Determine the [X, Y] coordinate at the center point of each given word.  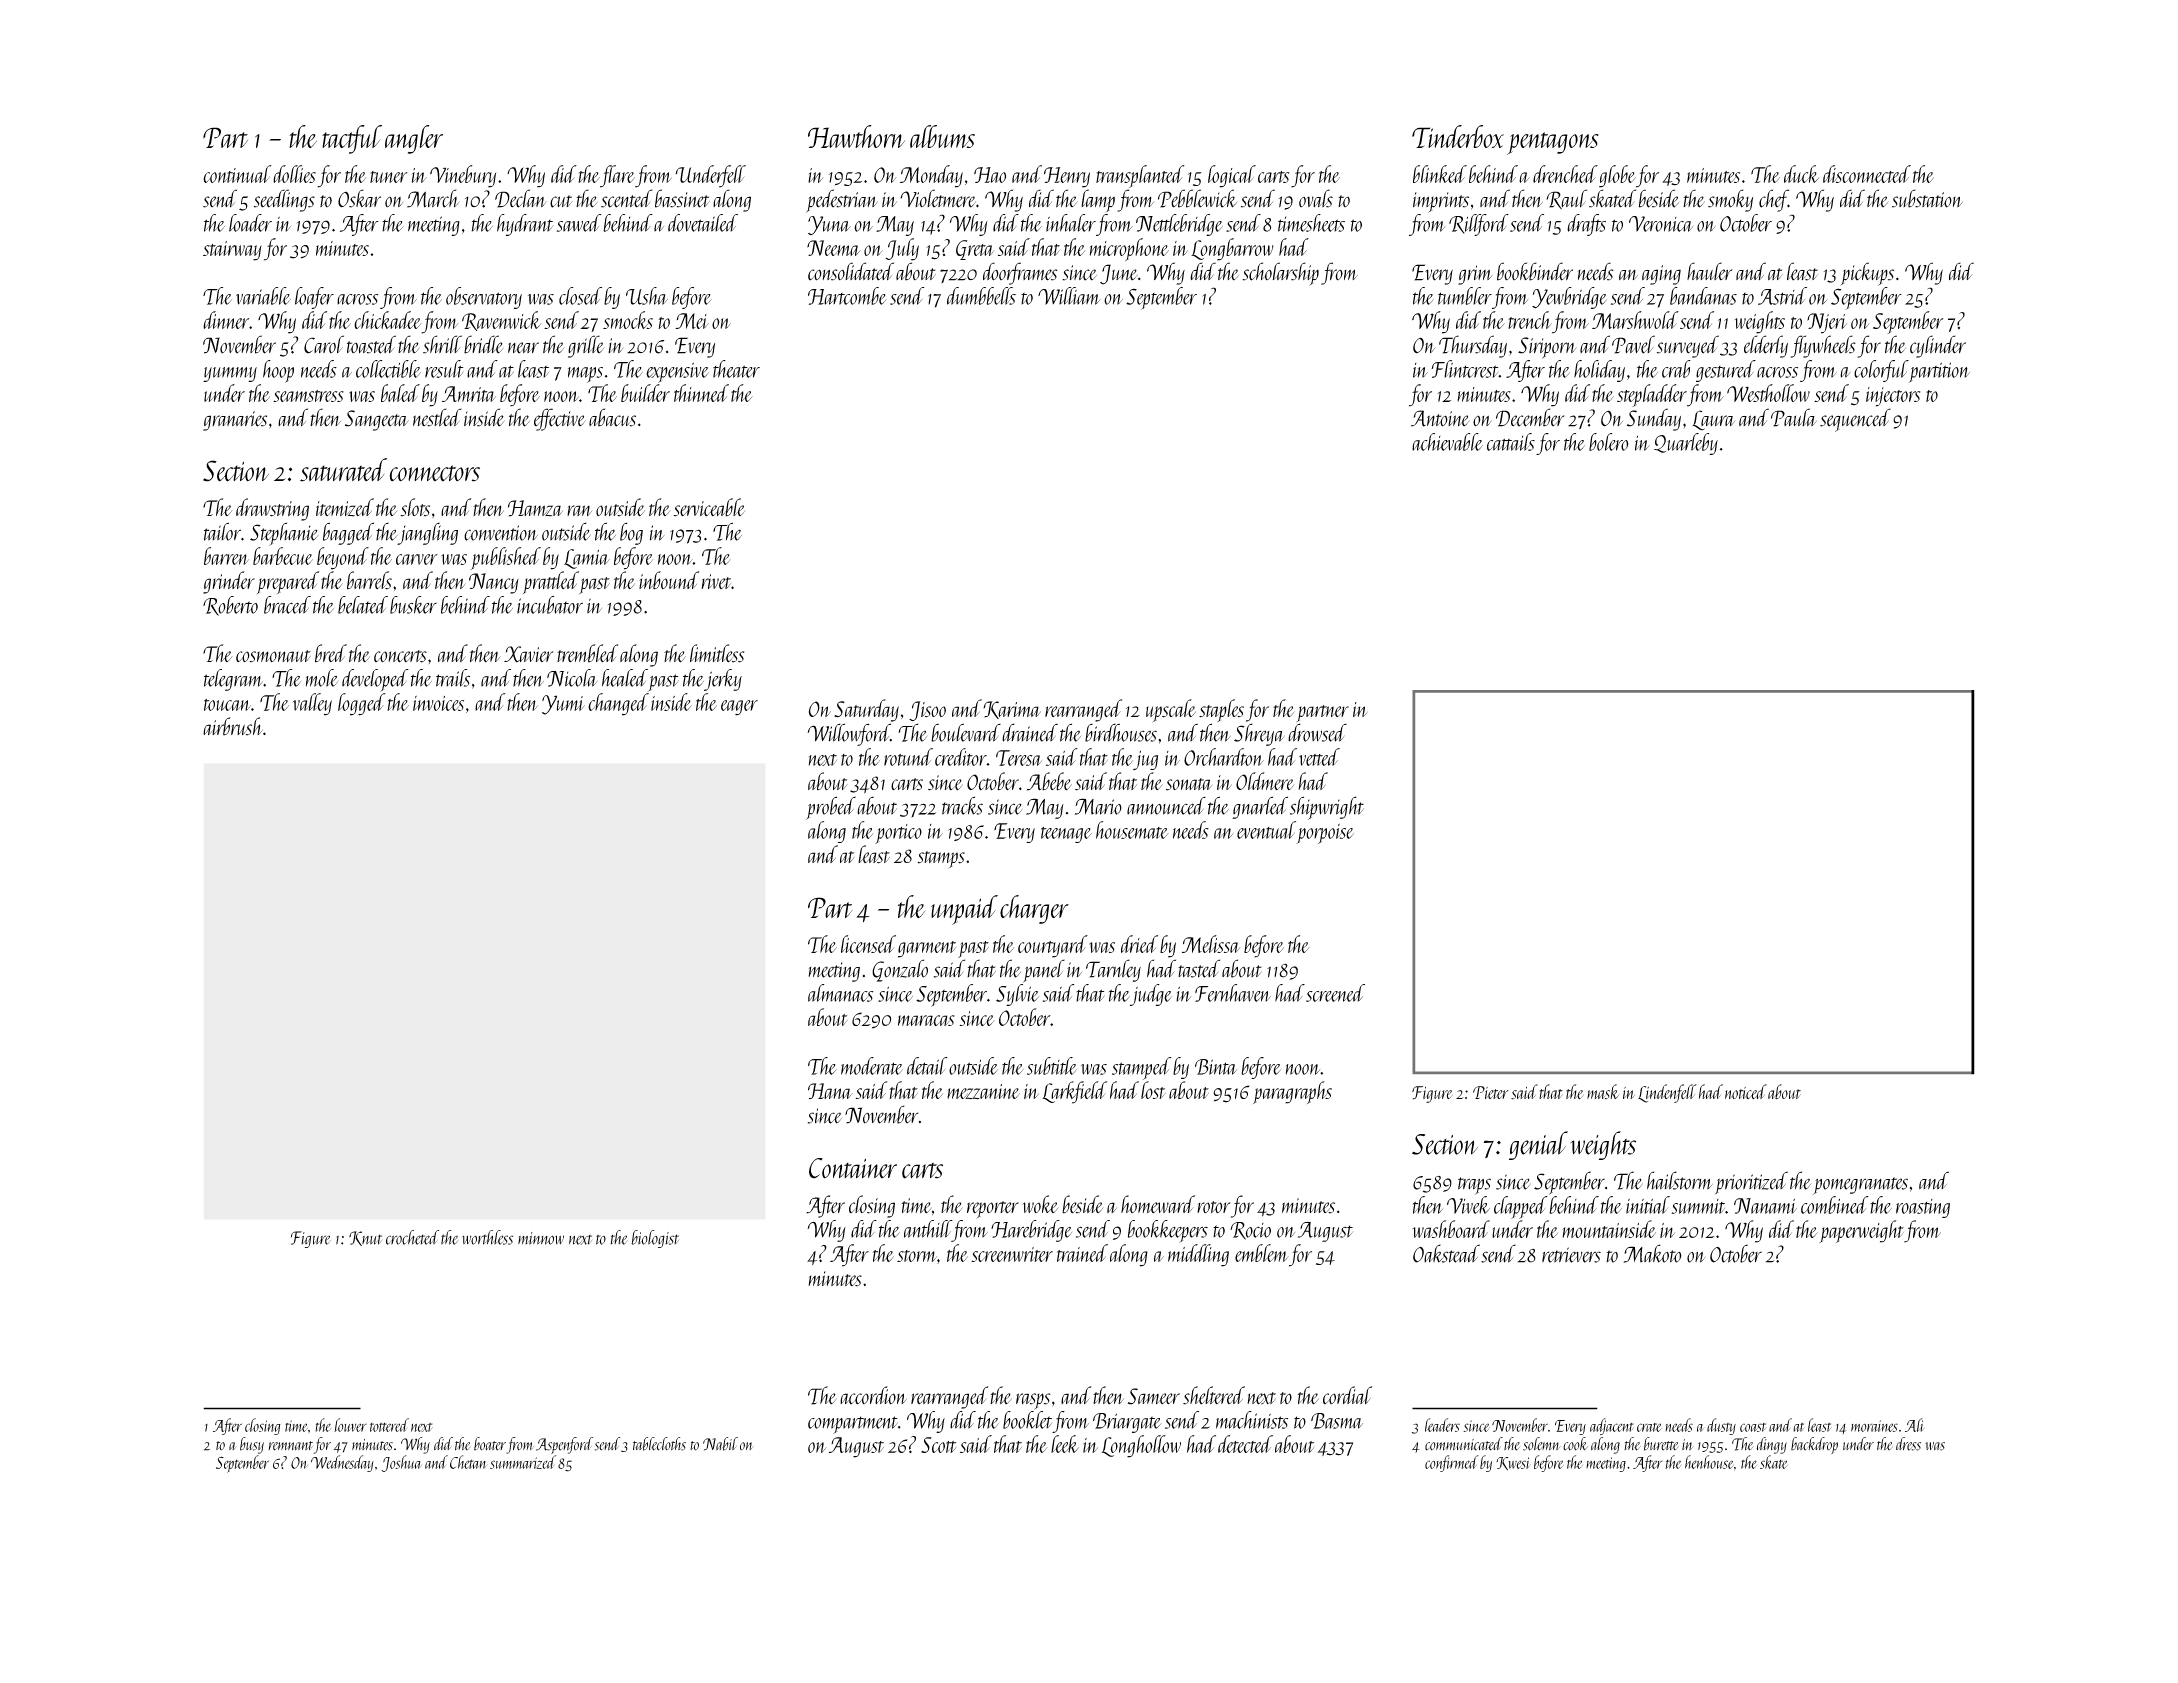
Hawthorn [856, 136]
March [433, 198]
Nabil [720, 1444]
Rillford [1479, 225]
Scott [938, 1445]
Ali [1914, 1425]
